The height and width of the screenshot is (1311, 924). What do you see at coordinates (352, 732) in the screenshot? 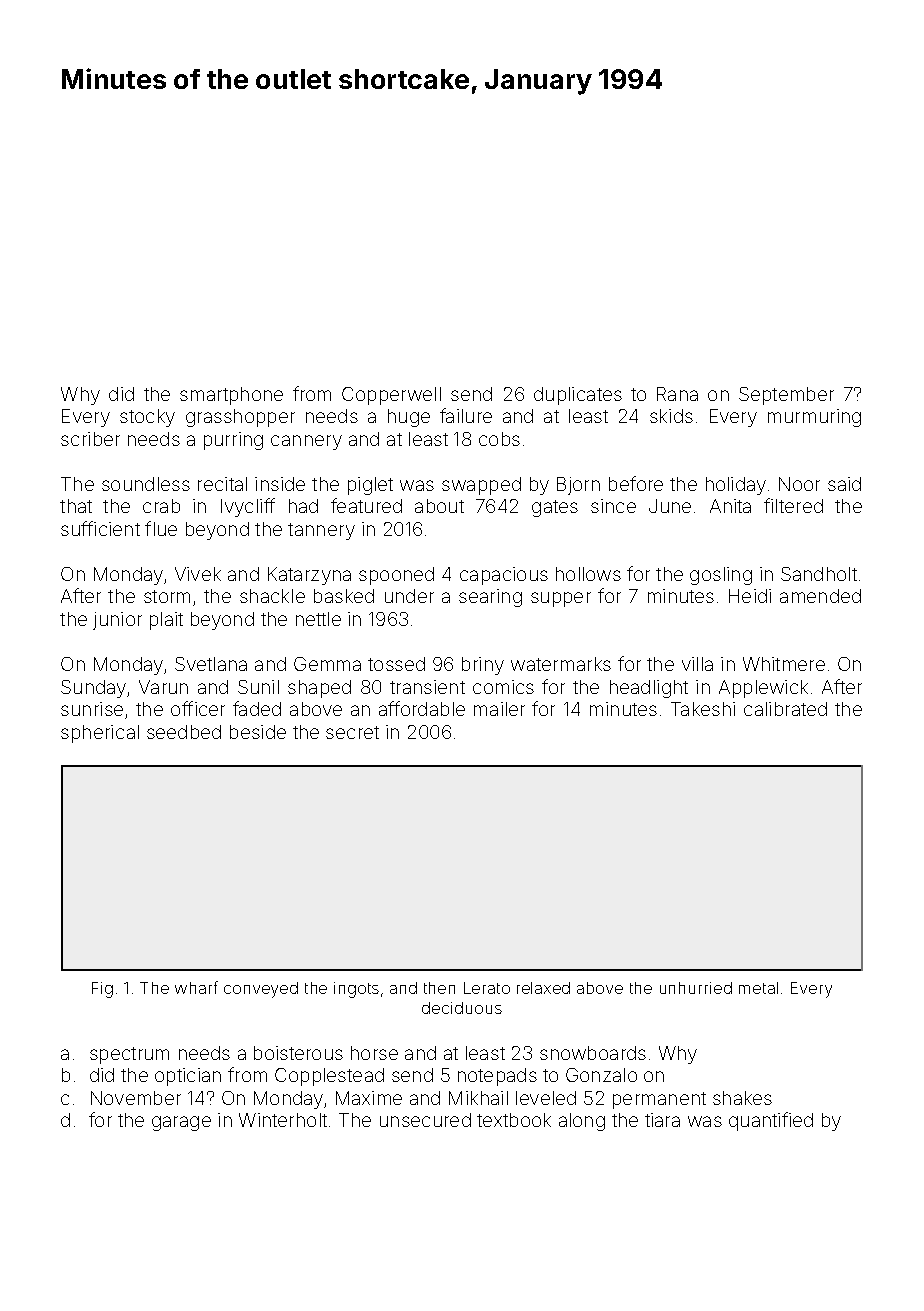
I see `secret` at bounding box center [352, 732].
